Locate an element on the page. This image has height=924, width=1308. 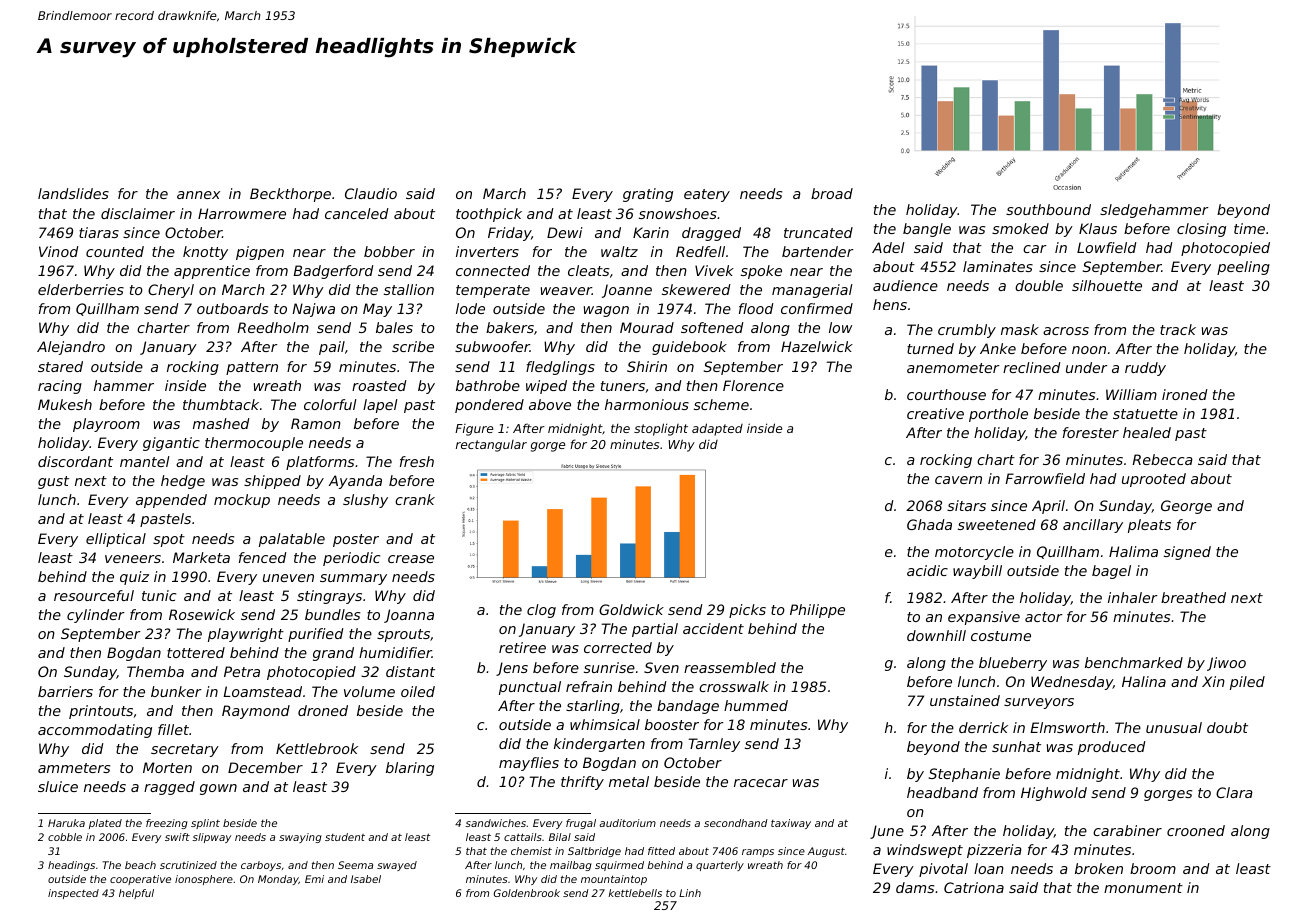
annex is located at coordinates (198, 195).
